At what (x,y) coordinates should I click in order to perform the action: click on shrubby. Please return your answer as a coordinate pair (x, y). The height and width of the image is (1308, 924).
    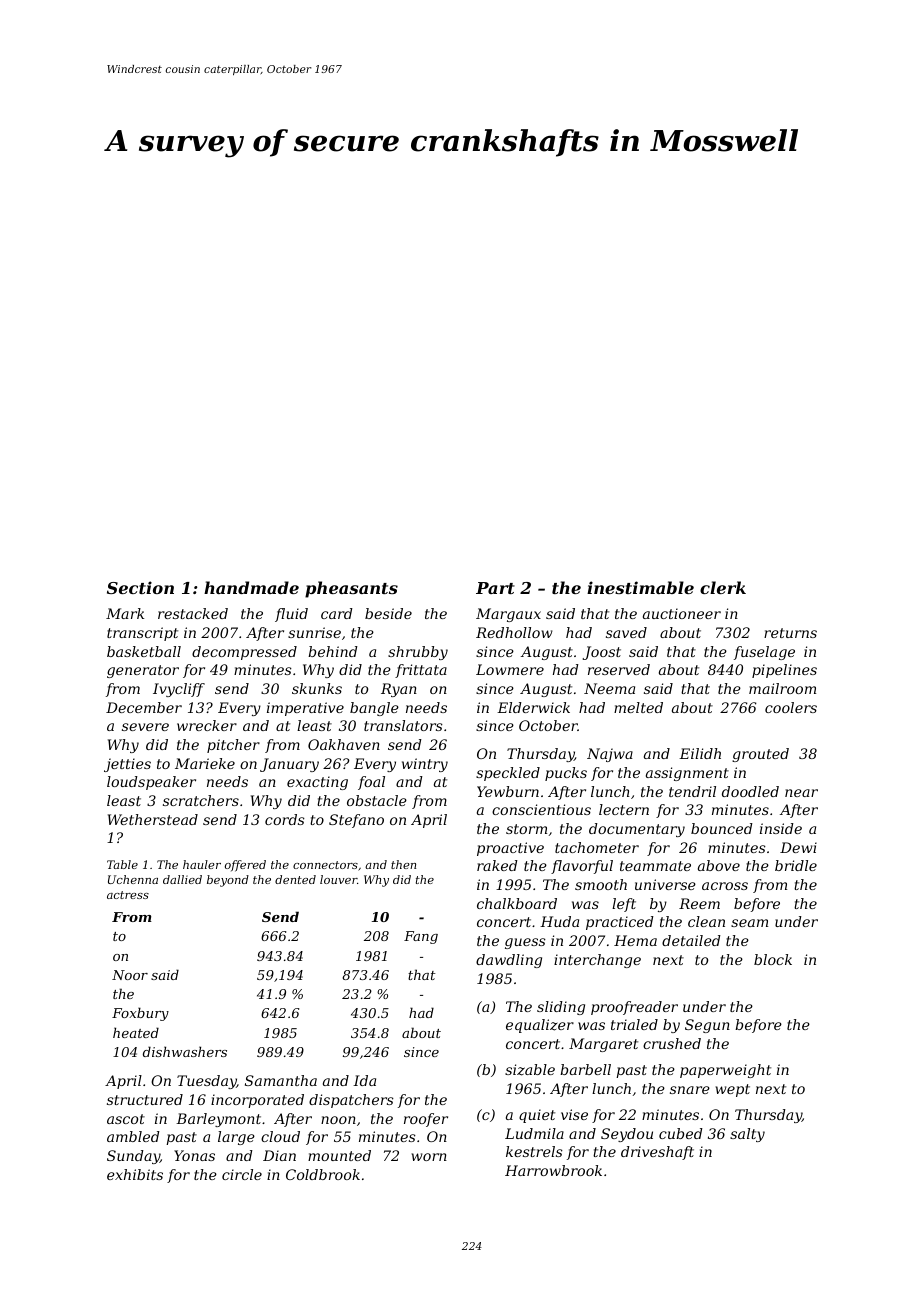
    Looking at the image, I should click on (418, 653).
